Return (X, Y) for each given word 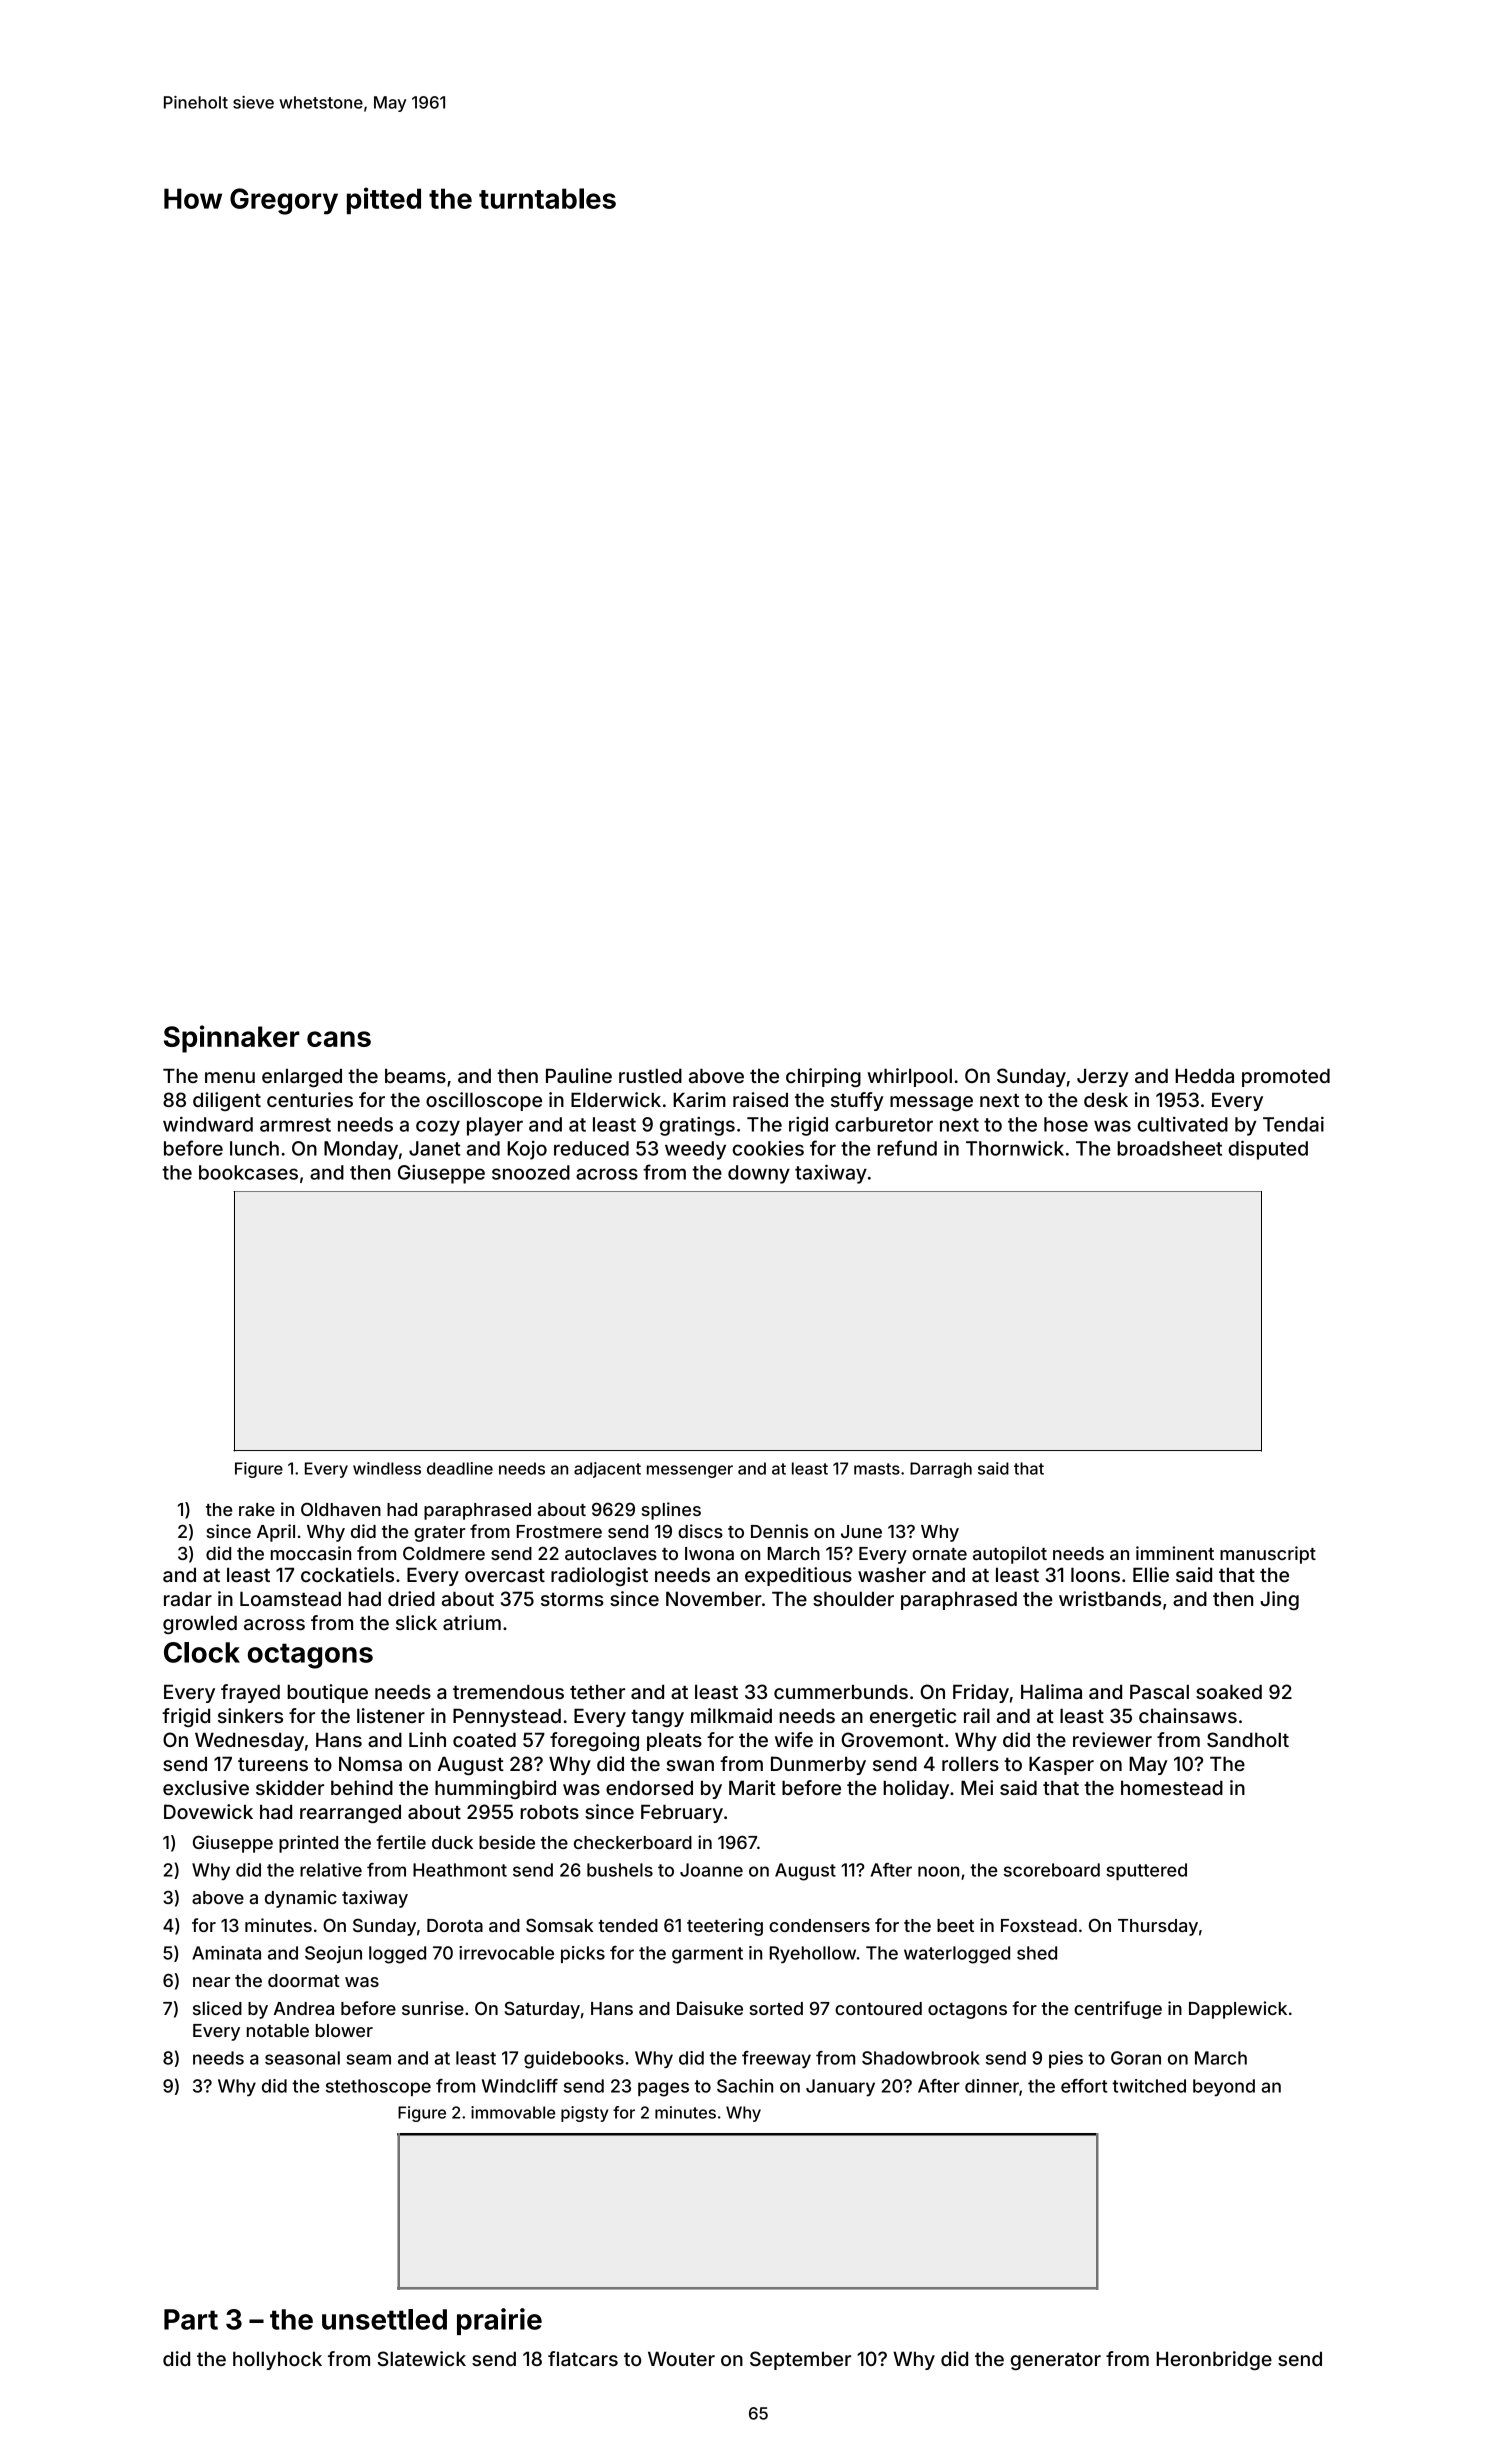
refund (907, 1148)
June (861, 1531)
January (840, 2087)
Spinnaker (232, 1039)
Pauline (579, 1075)
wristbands (1110, 1598)
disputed (1268, 1150)
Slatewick (421, 2358)
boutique (327, 1693)
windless (387, 1468)
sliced (217, 2008)
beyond (1224, 2087)
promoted (1286, 1078)
